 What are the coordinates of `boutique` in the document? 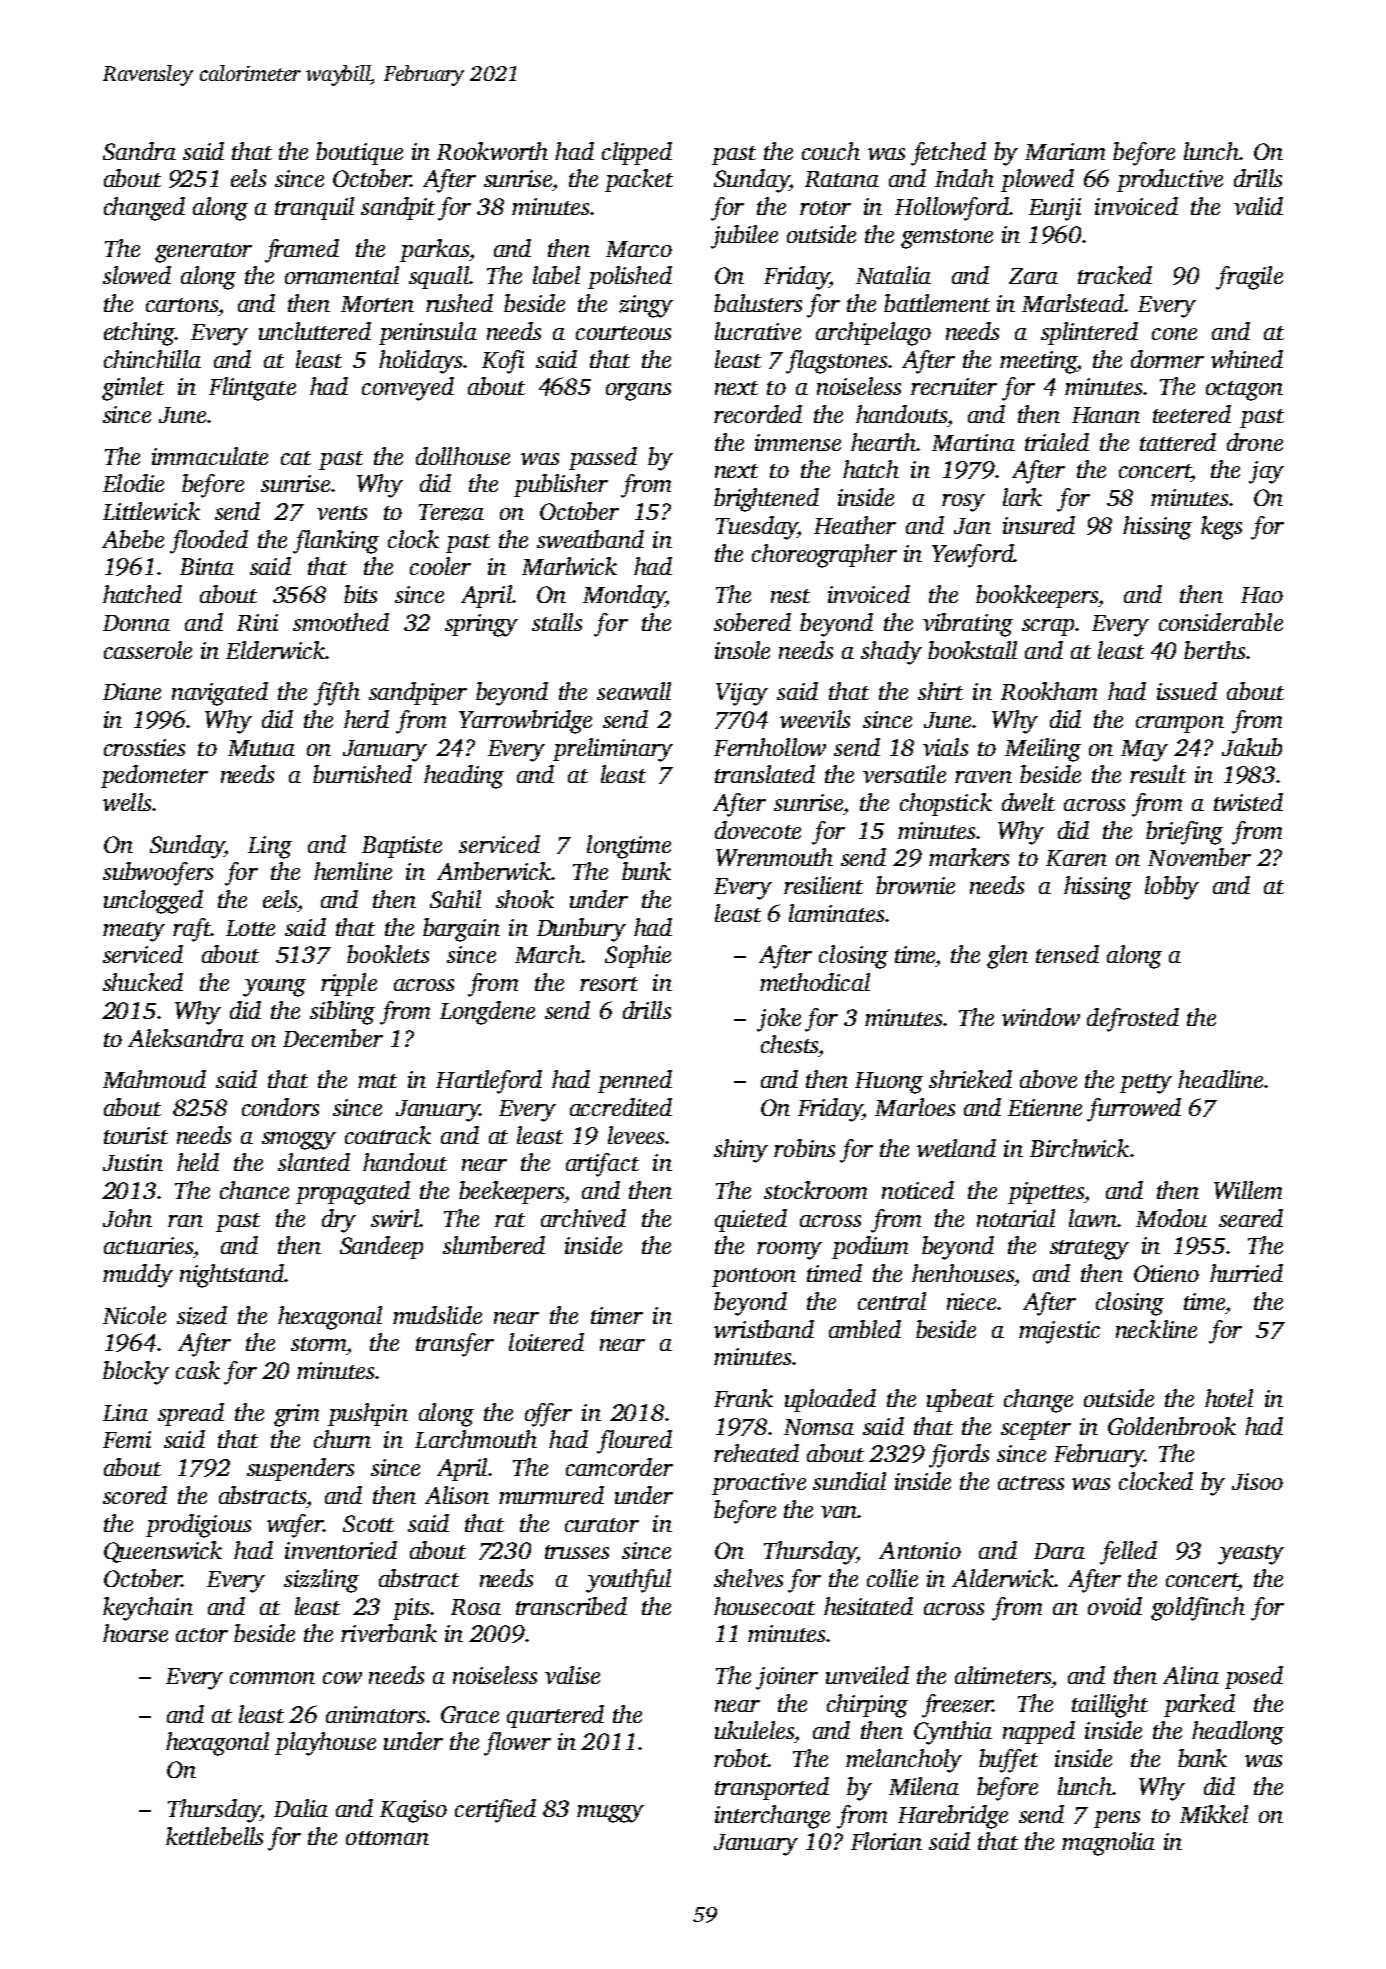 It's located at (359, 153).
